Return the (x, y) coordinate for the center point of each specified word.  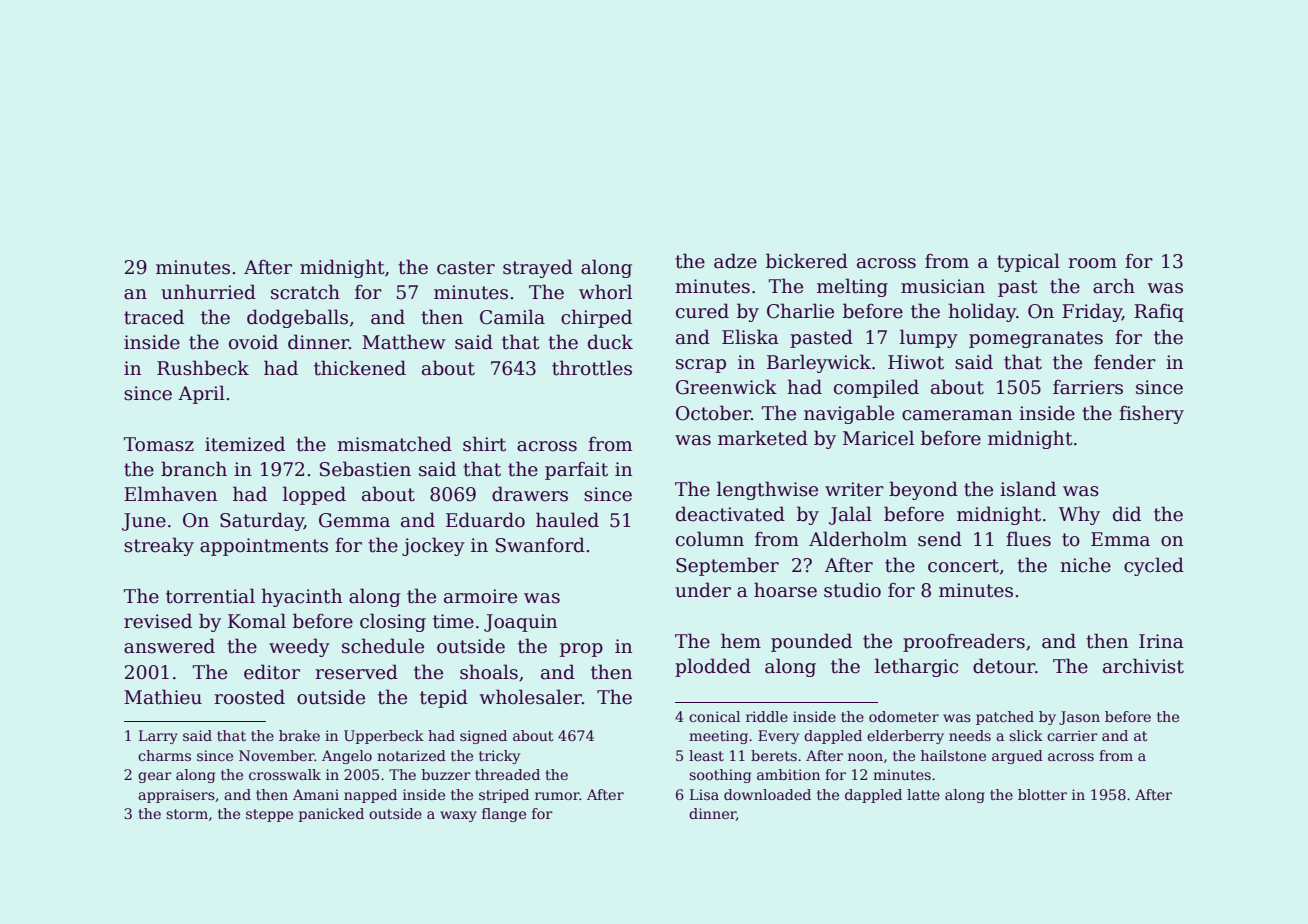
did (1127, 514)
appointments (264, 547)
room (1092, 263)
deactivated (730, 514)
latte (923, 794)
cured (702, 311)
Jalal (850, 515)
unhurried (208, 292)
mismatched (394, 444)
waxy (458, 816)
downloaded (767, 794)
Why (1079, 515)
